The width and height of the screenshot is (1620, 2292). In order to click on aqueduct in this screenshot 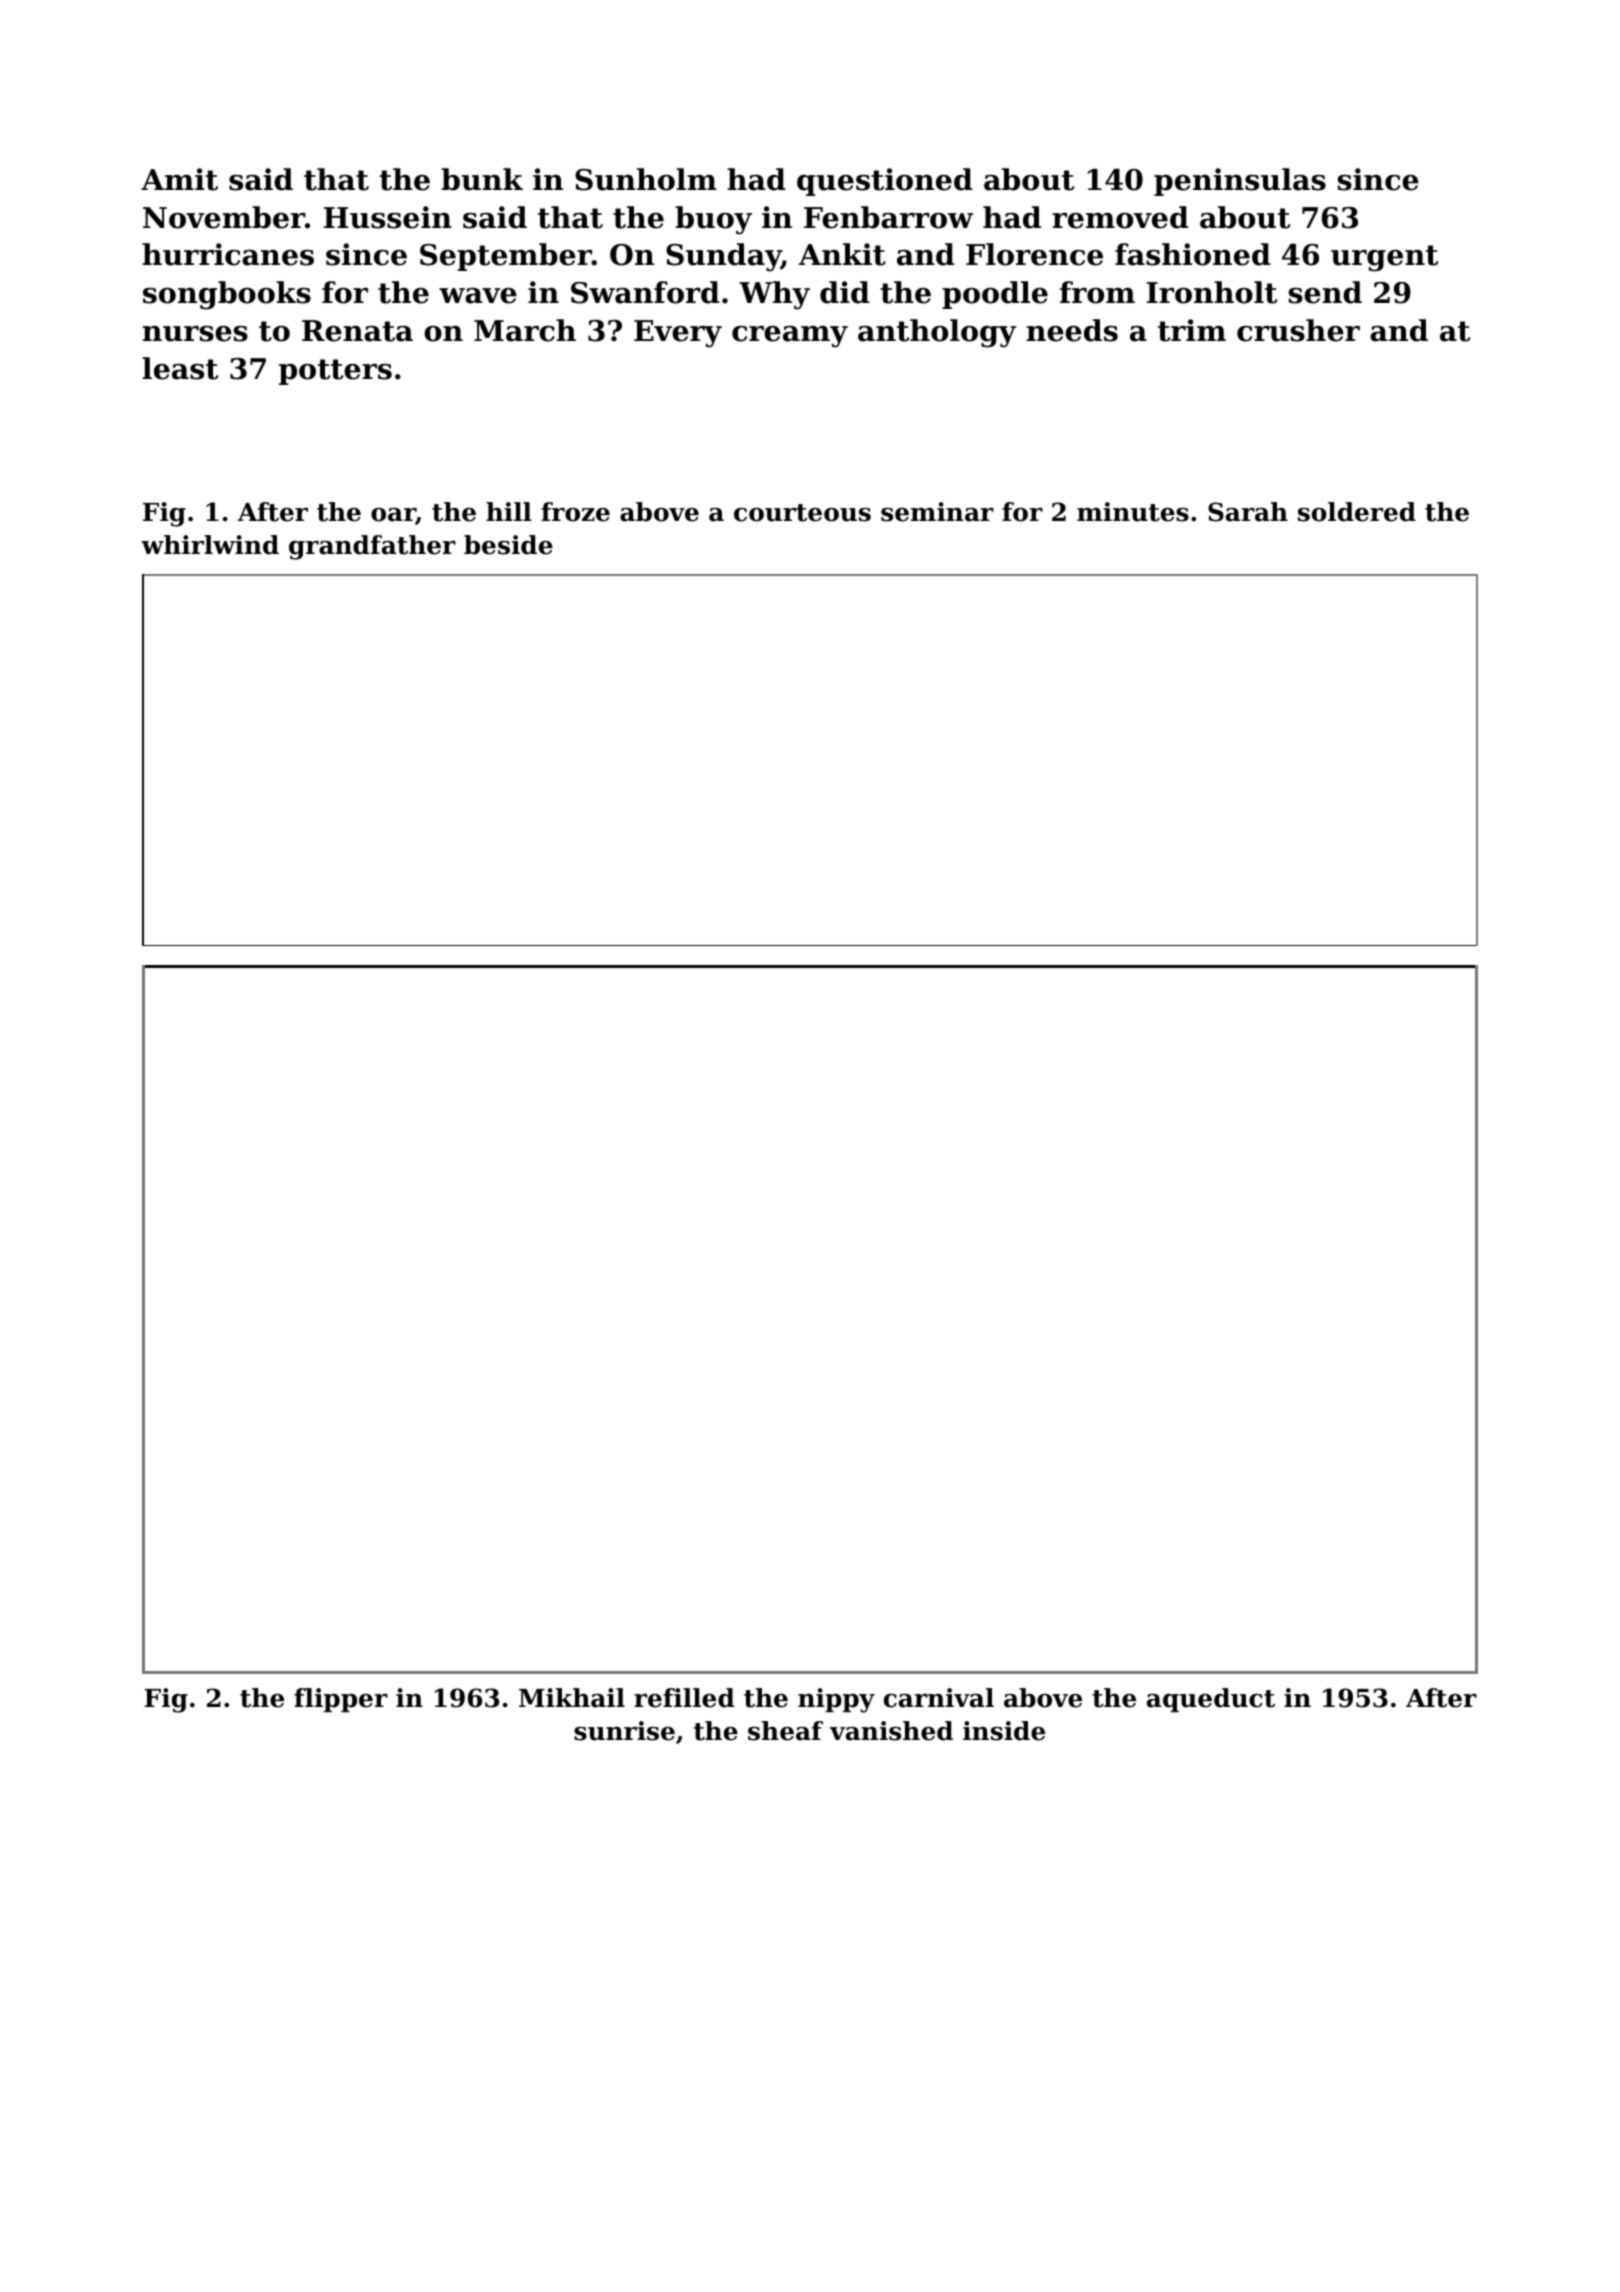, I will do `click(1211, 1700)`.
